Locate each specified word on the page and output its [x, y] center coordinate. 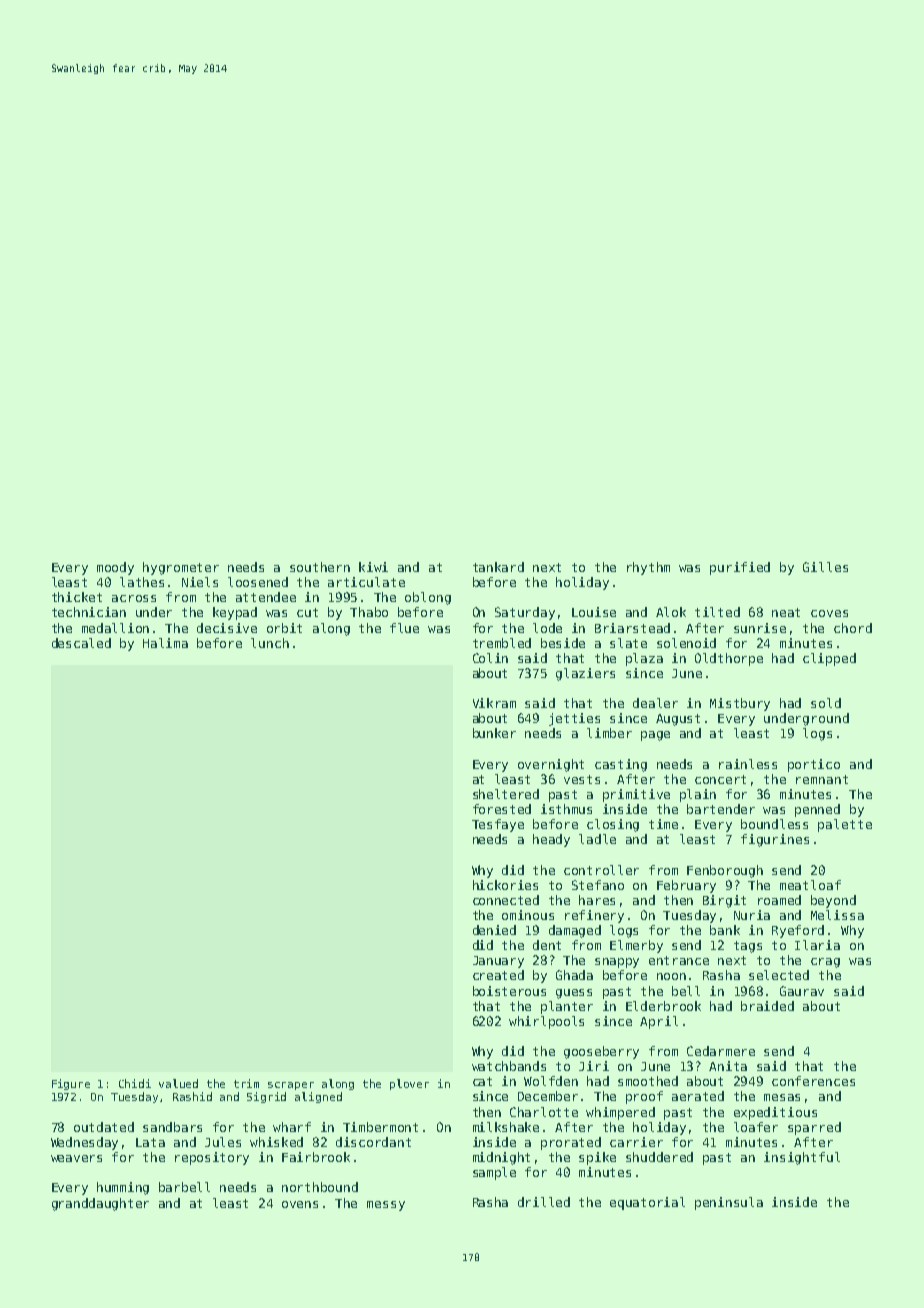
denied [494, 930]
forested [502, 809]
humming [123, 1188]
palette [845, 825]
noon [671, 976]
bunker [494, 733]
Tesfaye [498, 825]
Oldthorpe [729, 659]
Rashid [192, 1096]
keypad [235, 613]
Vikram [494, 703]
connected [506, 900]
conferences [813, 1081]
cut [307, 612]
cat [482, 1081]
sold [826, 703]
